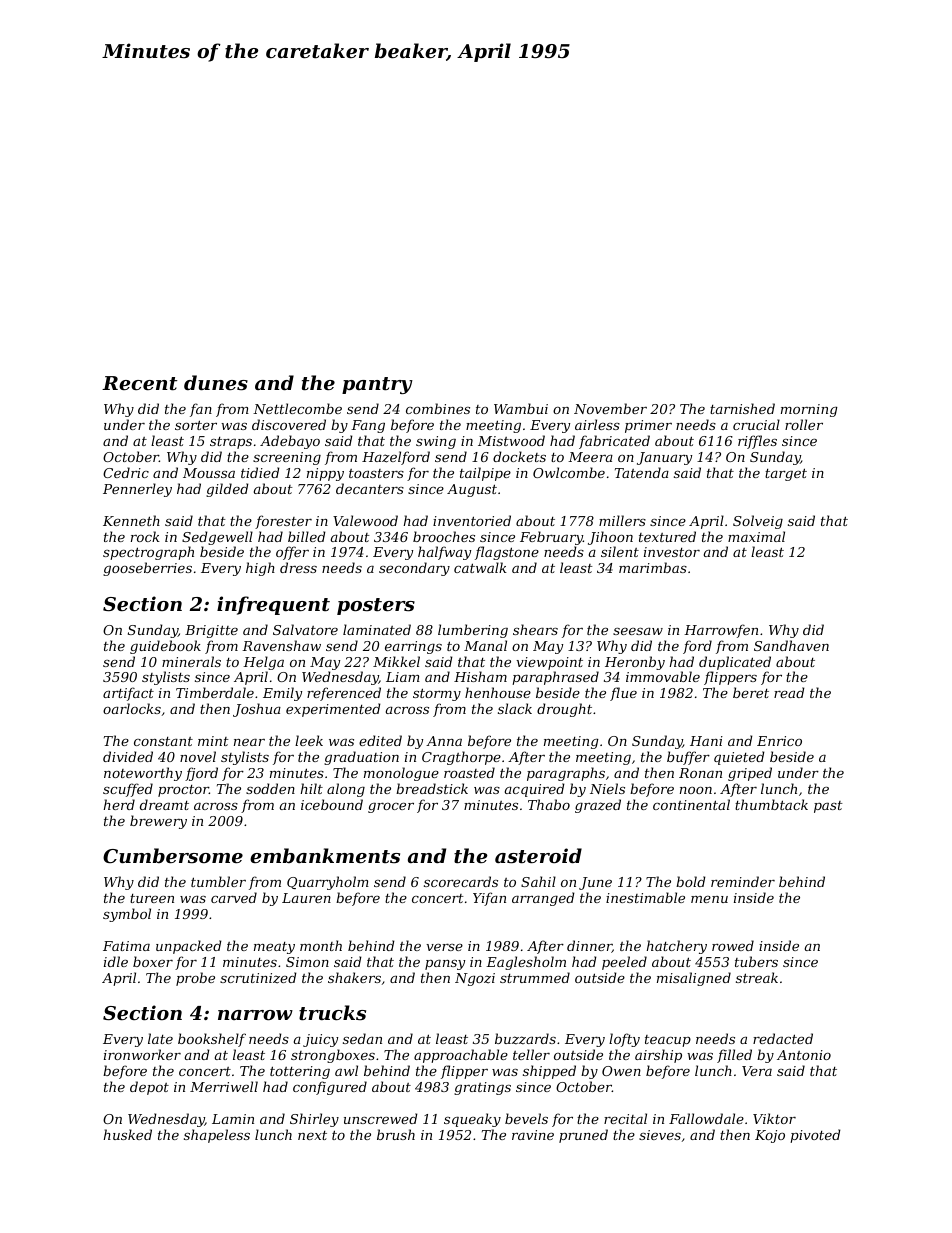 The width and height of the screenshot is (952, 1233). What do you see at coordinates (211, 631) in the screenshot?
I see `Brigitte` at bounding box center [211, 631].
